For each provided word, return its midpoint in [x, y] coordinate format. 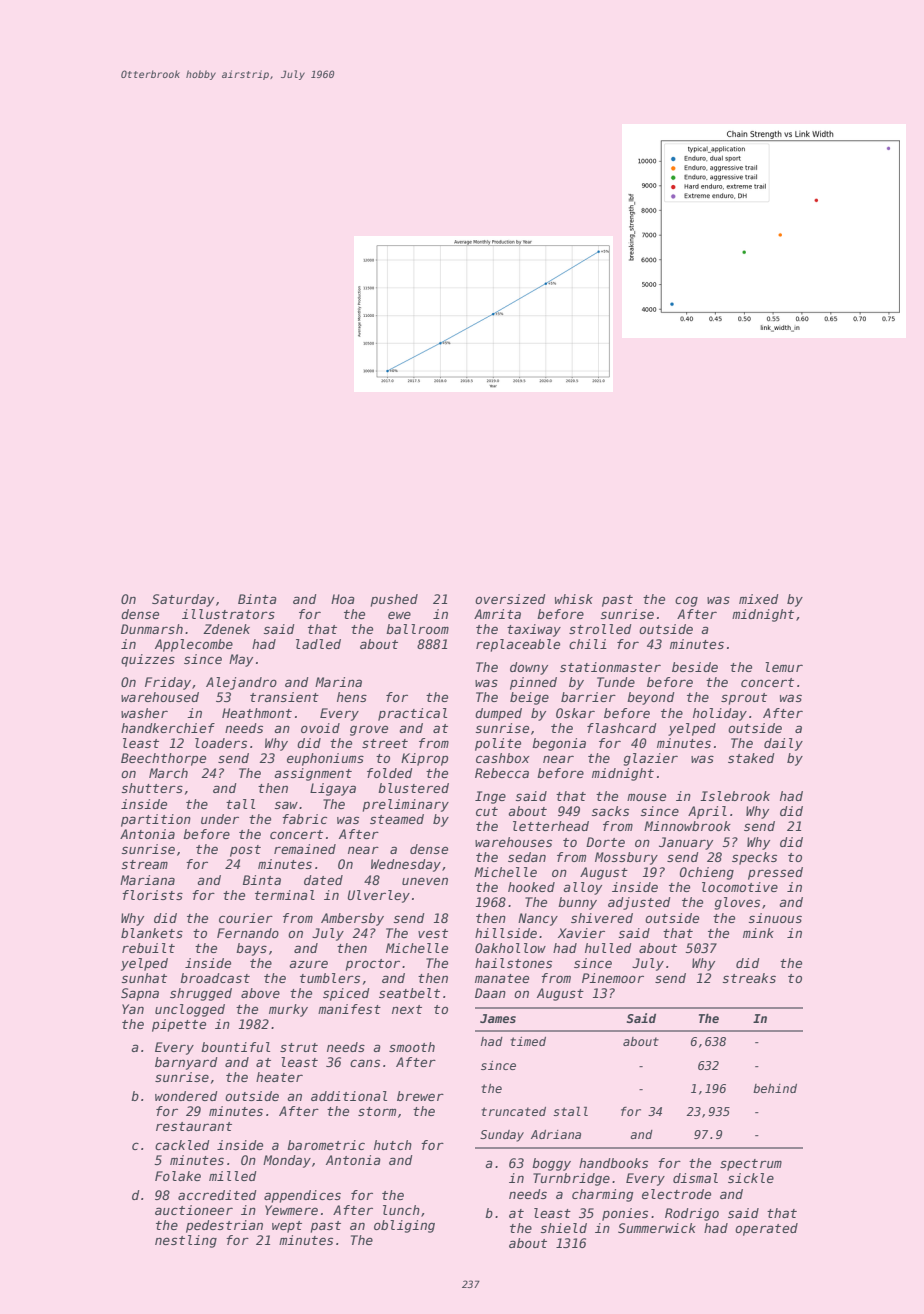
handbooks [613, 1163]
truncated [513, 1111]
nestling [186, 1241]
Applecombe [194, 645]
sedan [527, 857]
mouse [646, 797]
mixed [759, 599]
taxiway [534, 630]
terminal [285, 895]
